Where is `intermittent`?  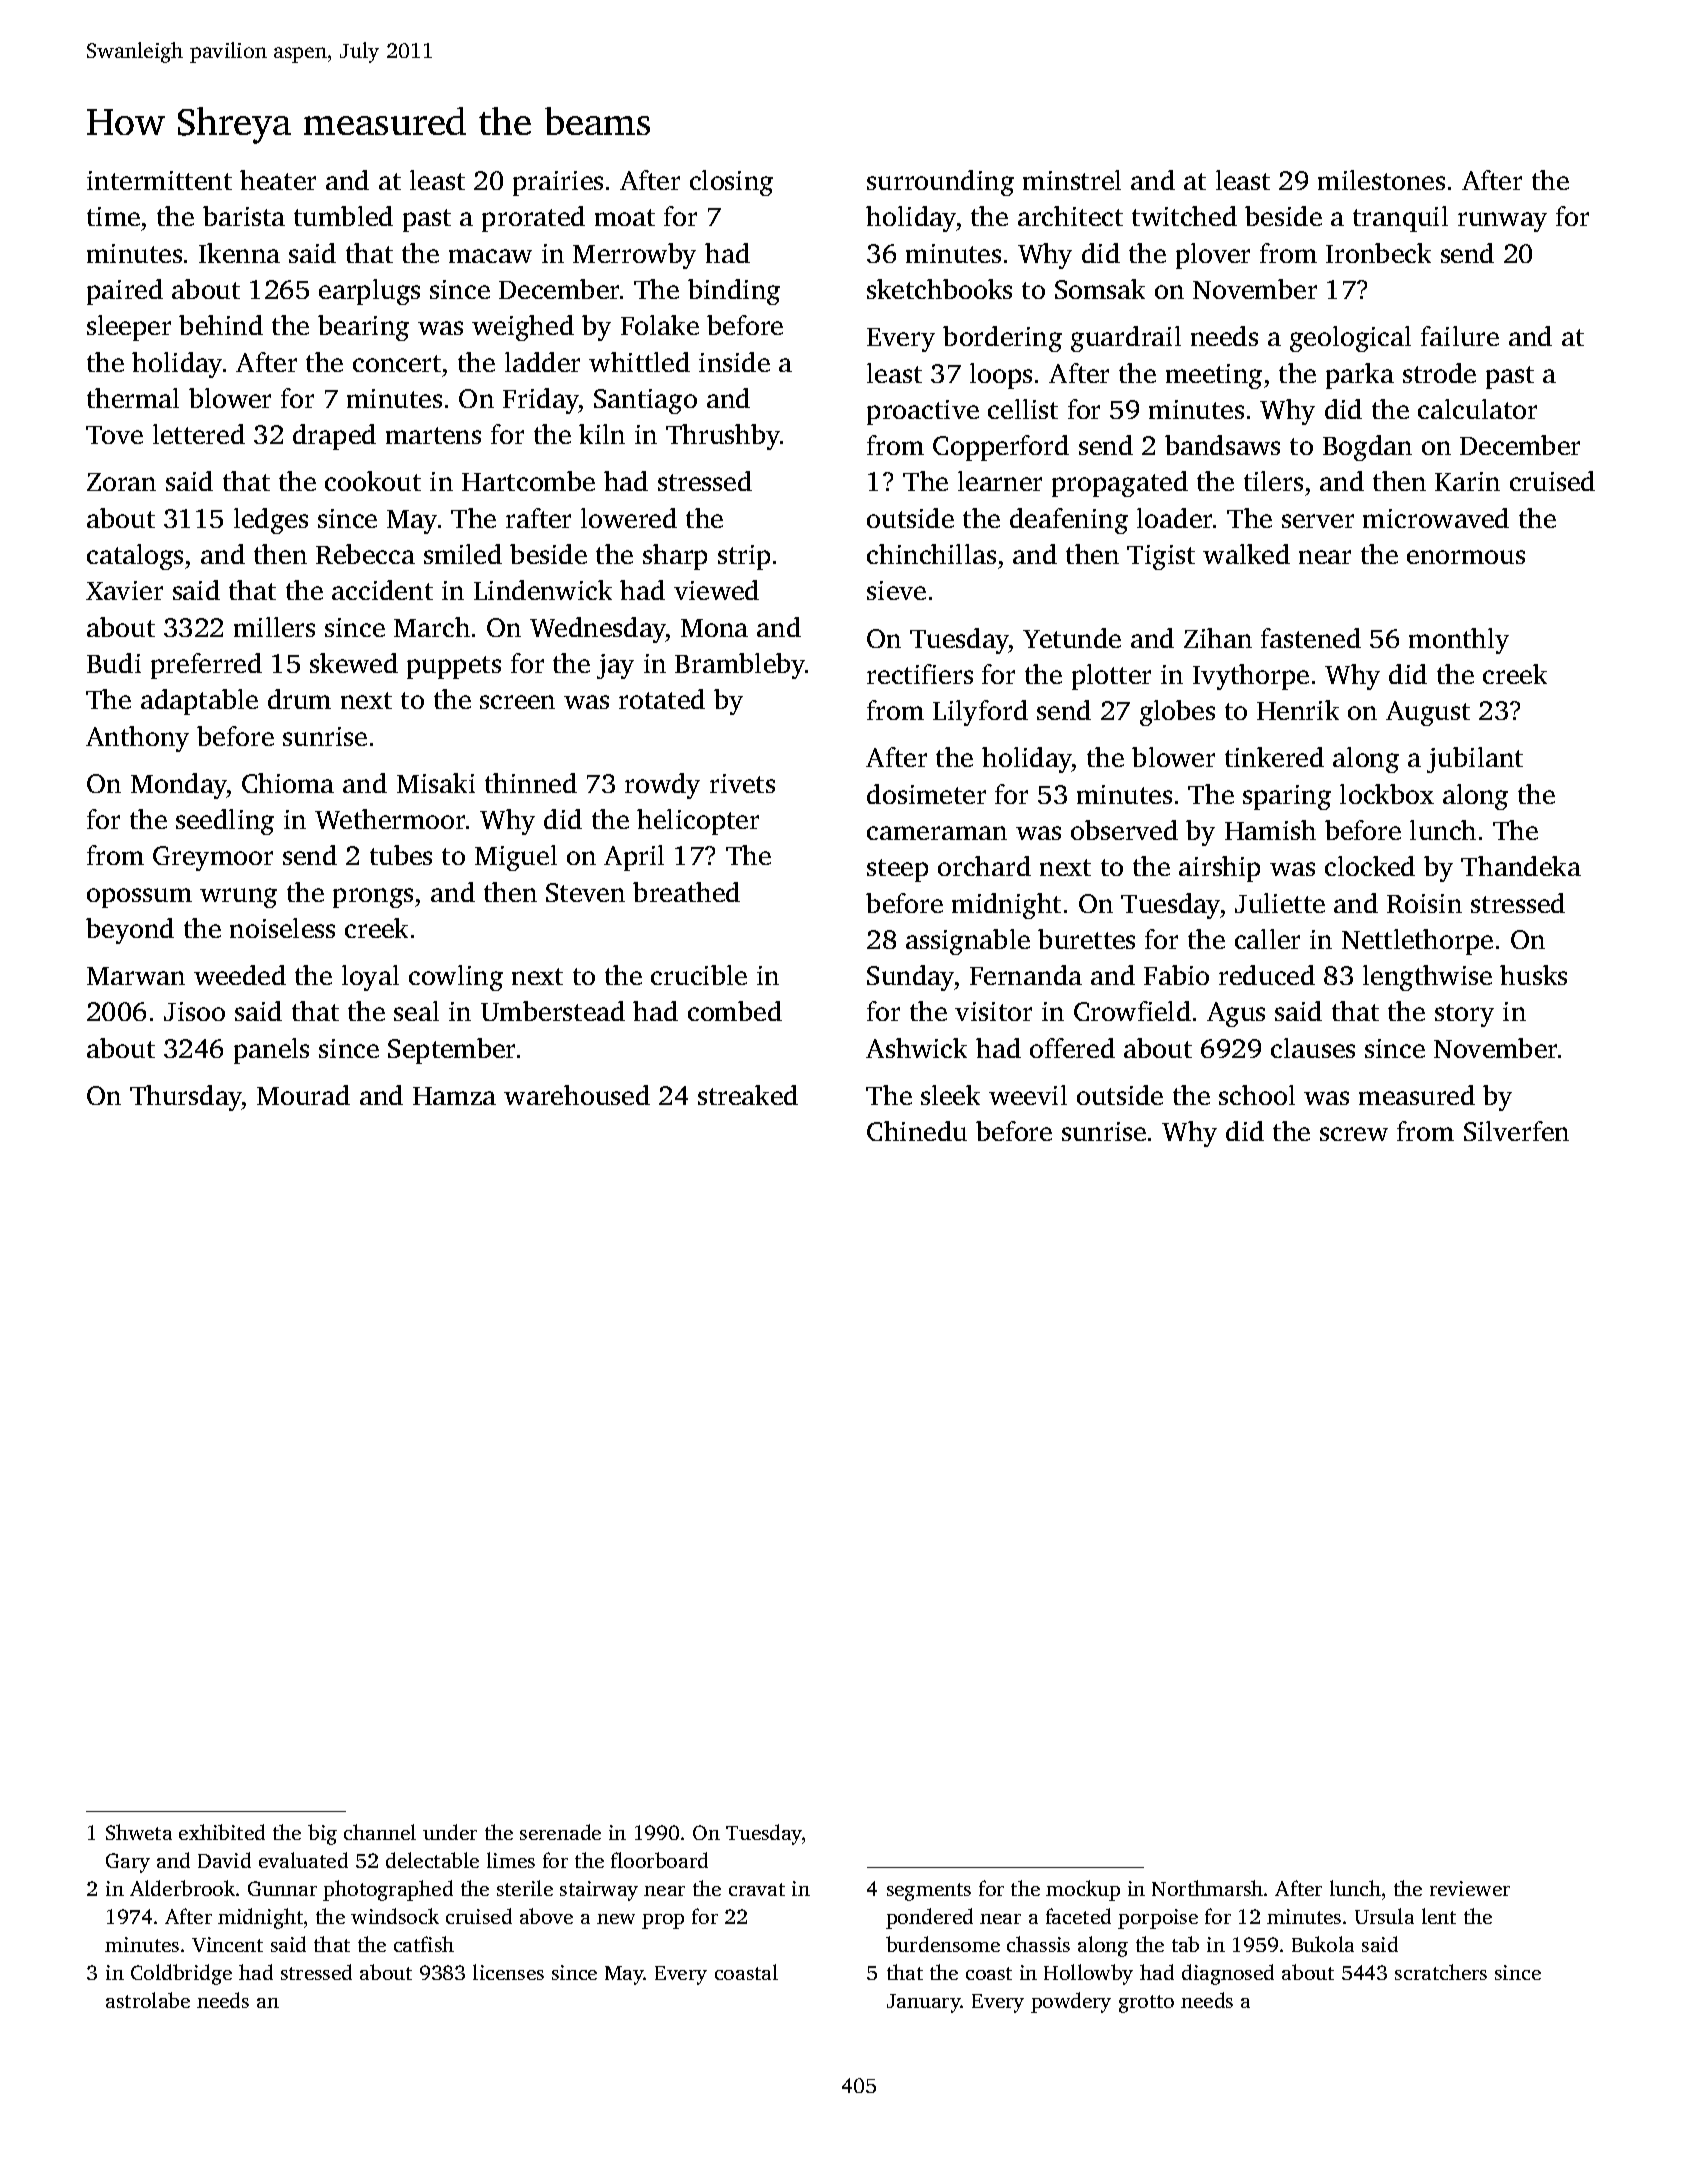
intermittent is located at coordinates (159, 180).
